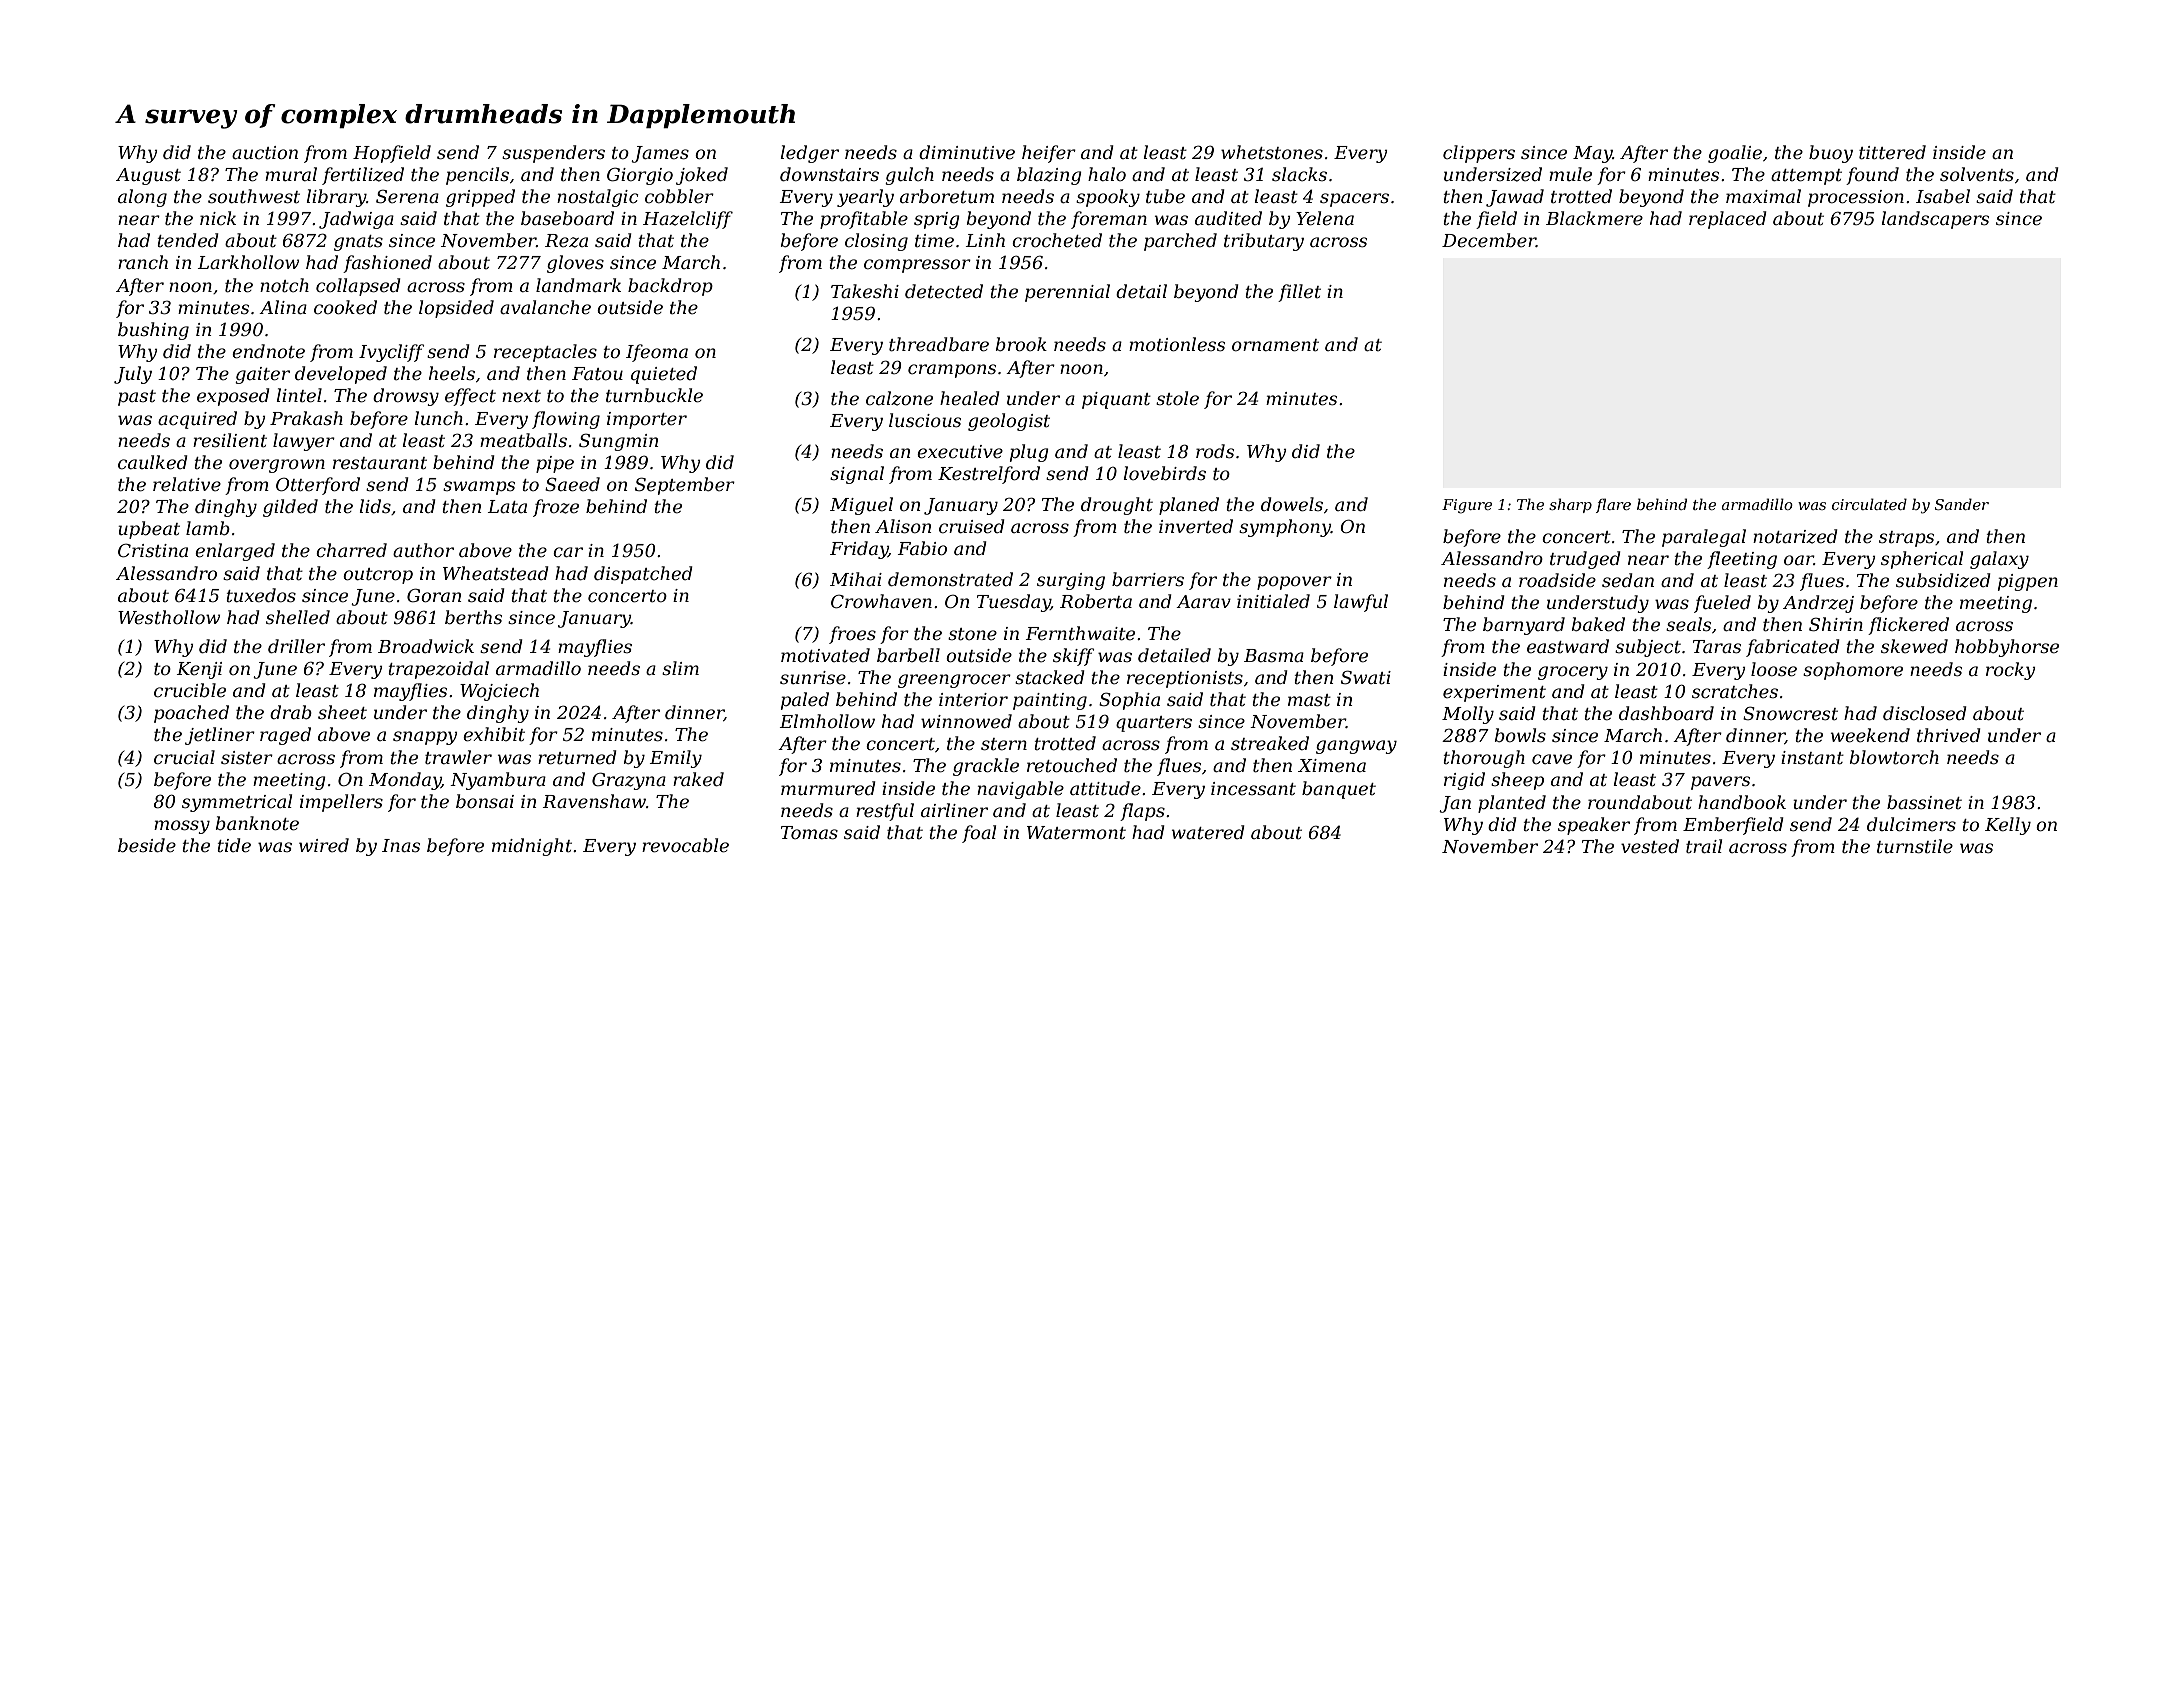 This screenshot has width=2178, height=1683. I want to click on tended, so click(188, 240).
